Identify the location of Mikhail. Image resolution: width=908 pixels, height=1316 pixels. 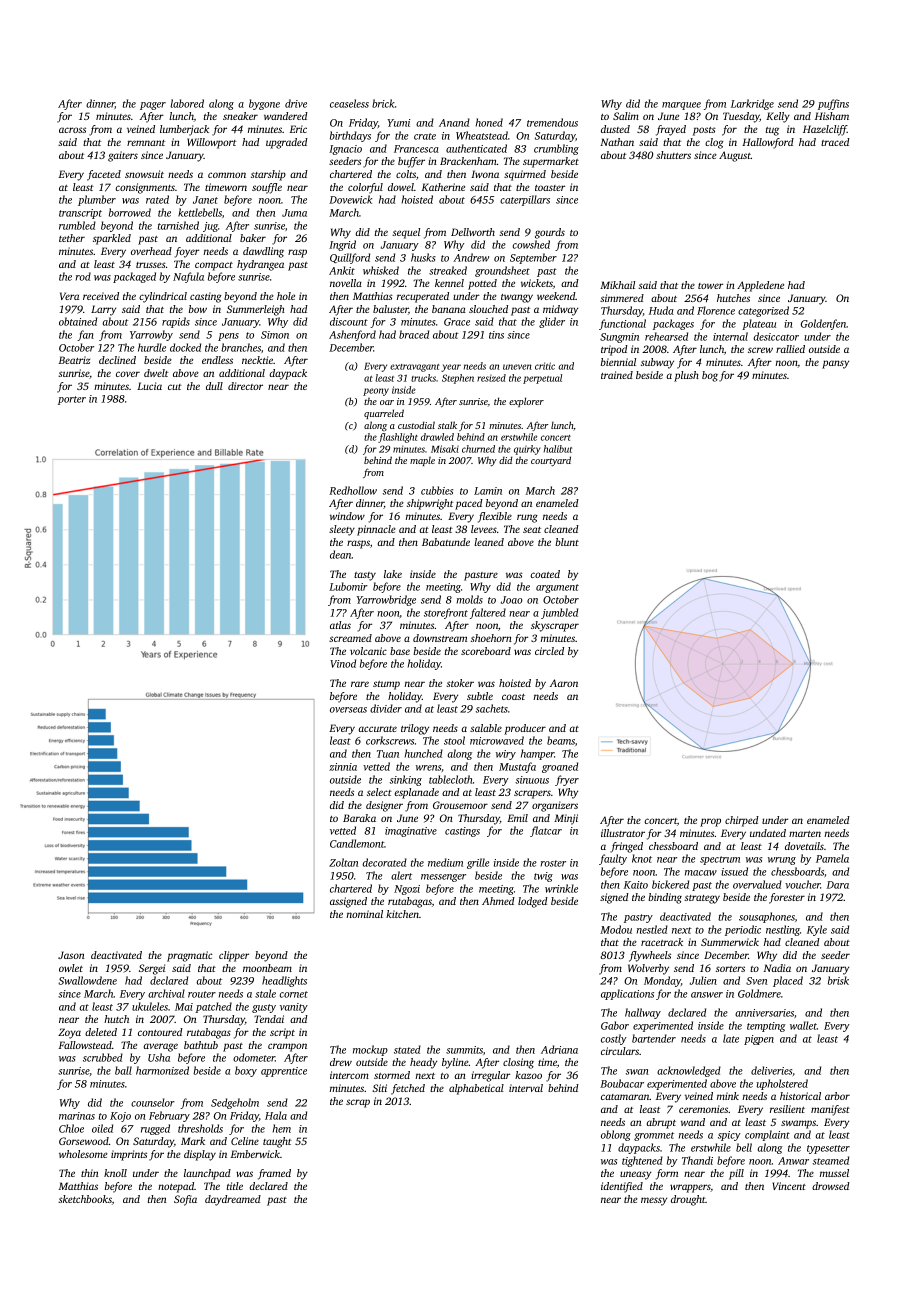
(617, 285).
